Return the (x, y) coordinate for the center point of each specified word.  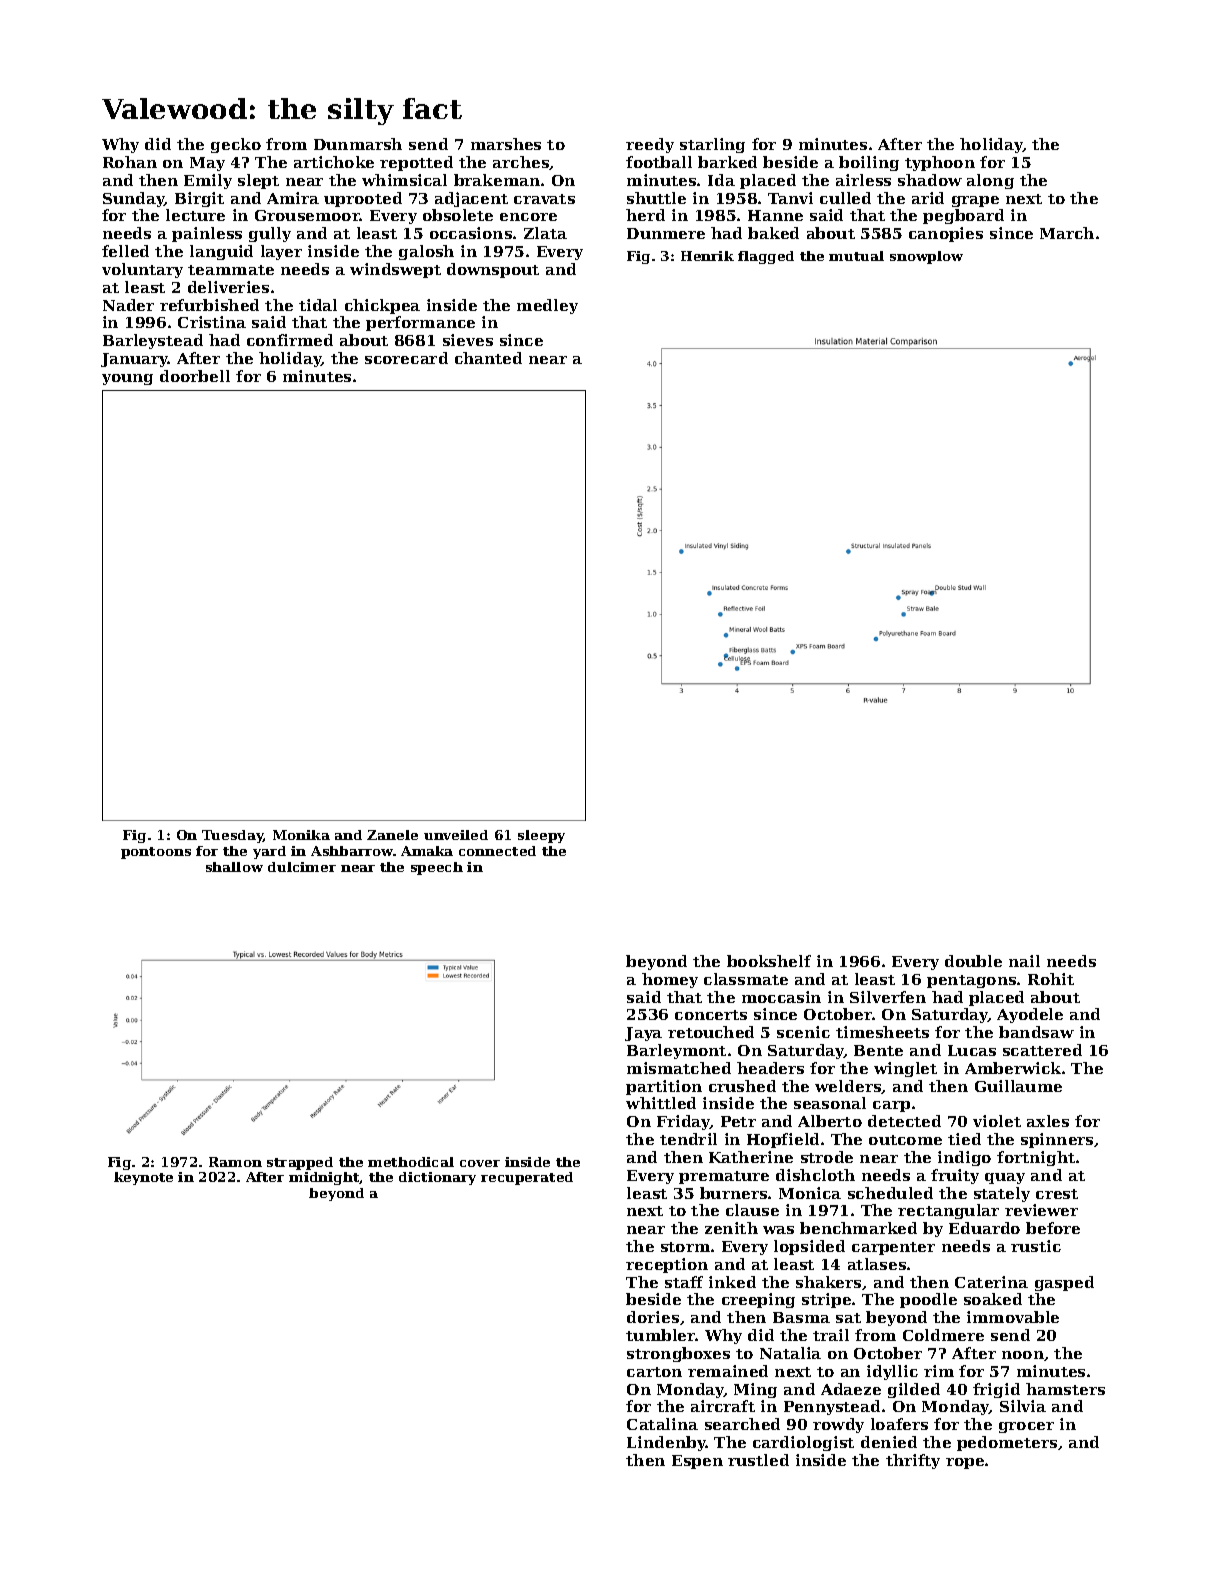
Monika (301, 835)
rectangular (948, 1211)
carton (654, 1372)
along (990, 181)
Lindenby (666, 1443)
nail (1024, 961)
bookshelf (769, 961)
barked (727, 162)
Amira (293, 198)
